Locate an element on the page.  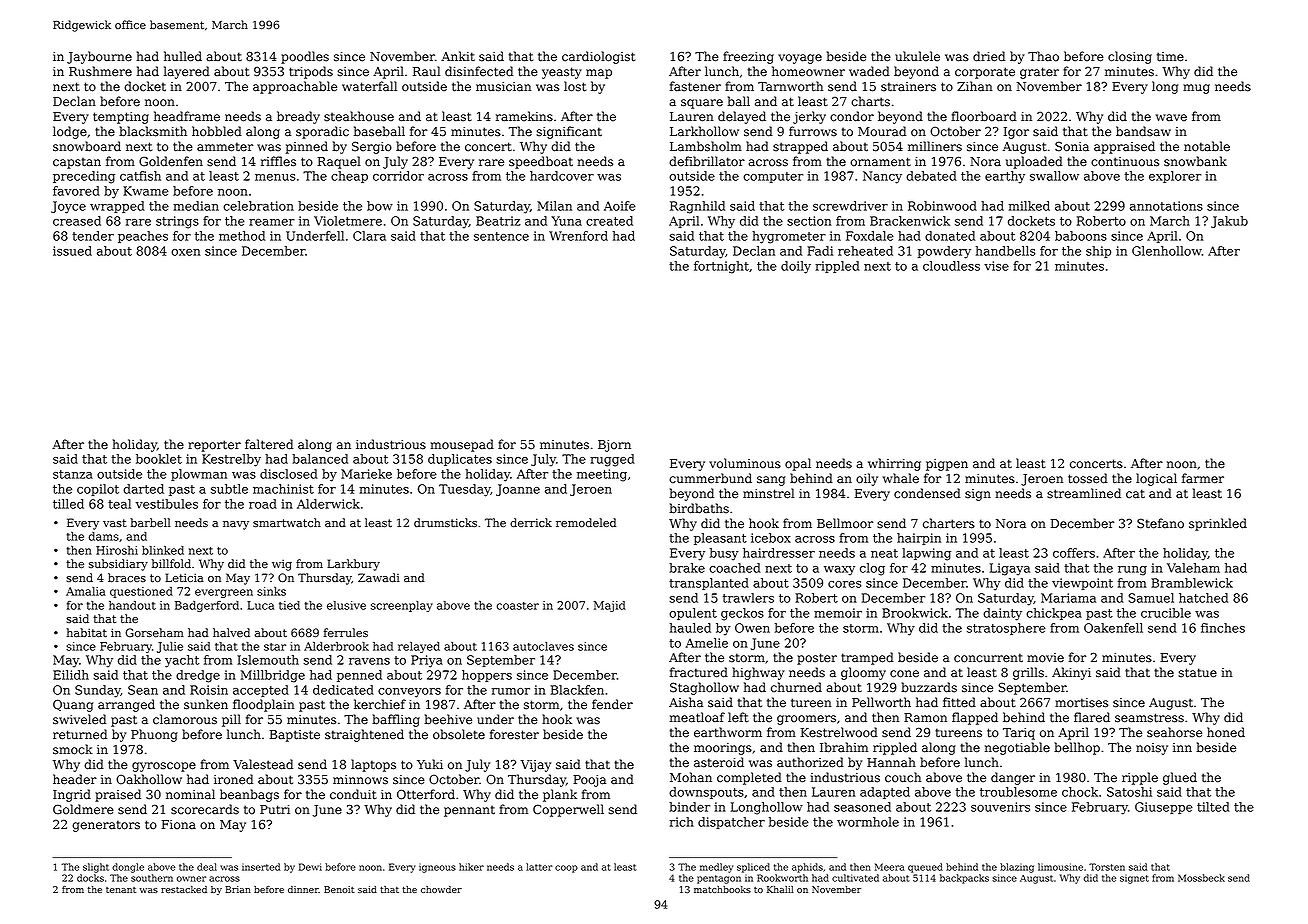
poodles is located at coordinates (305, 57).
